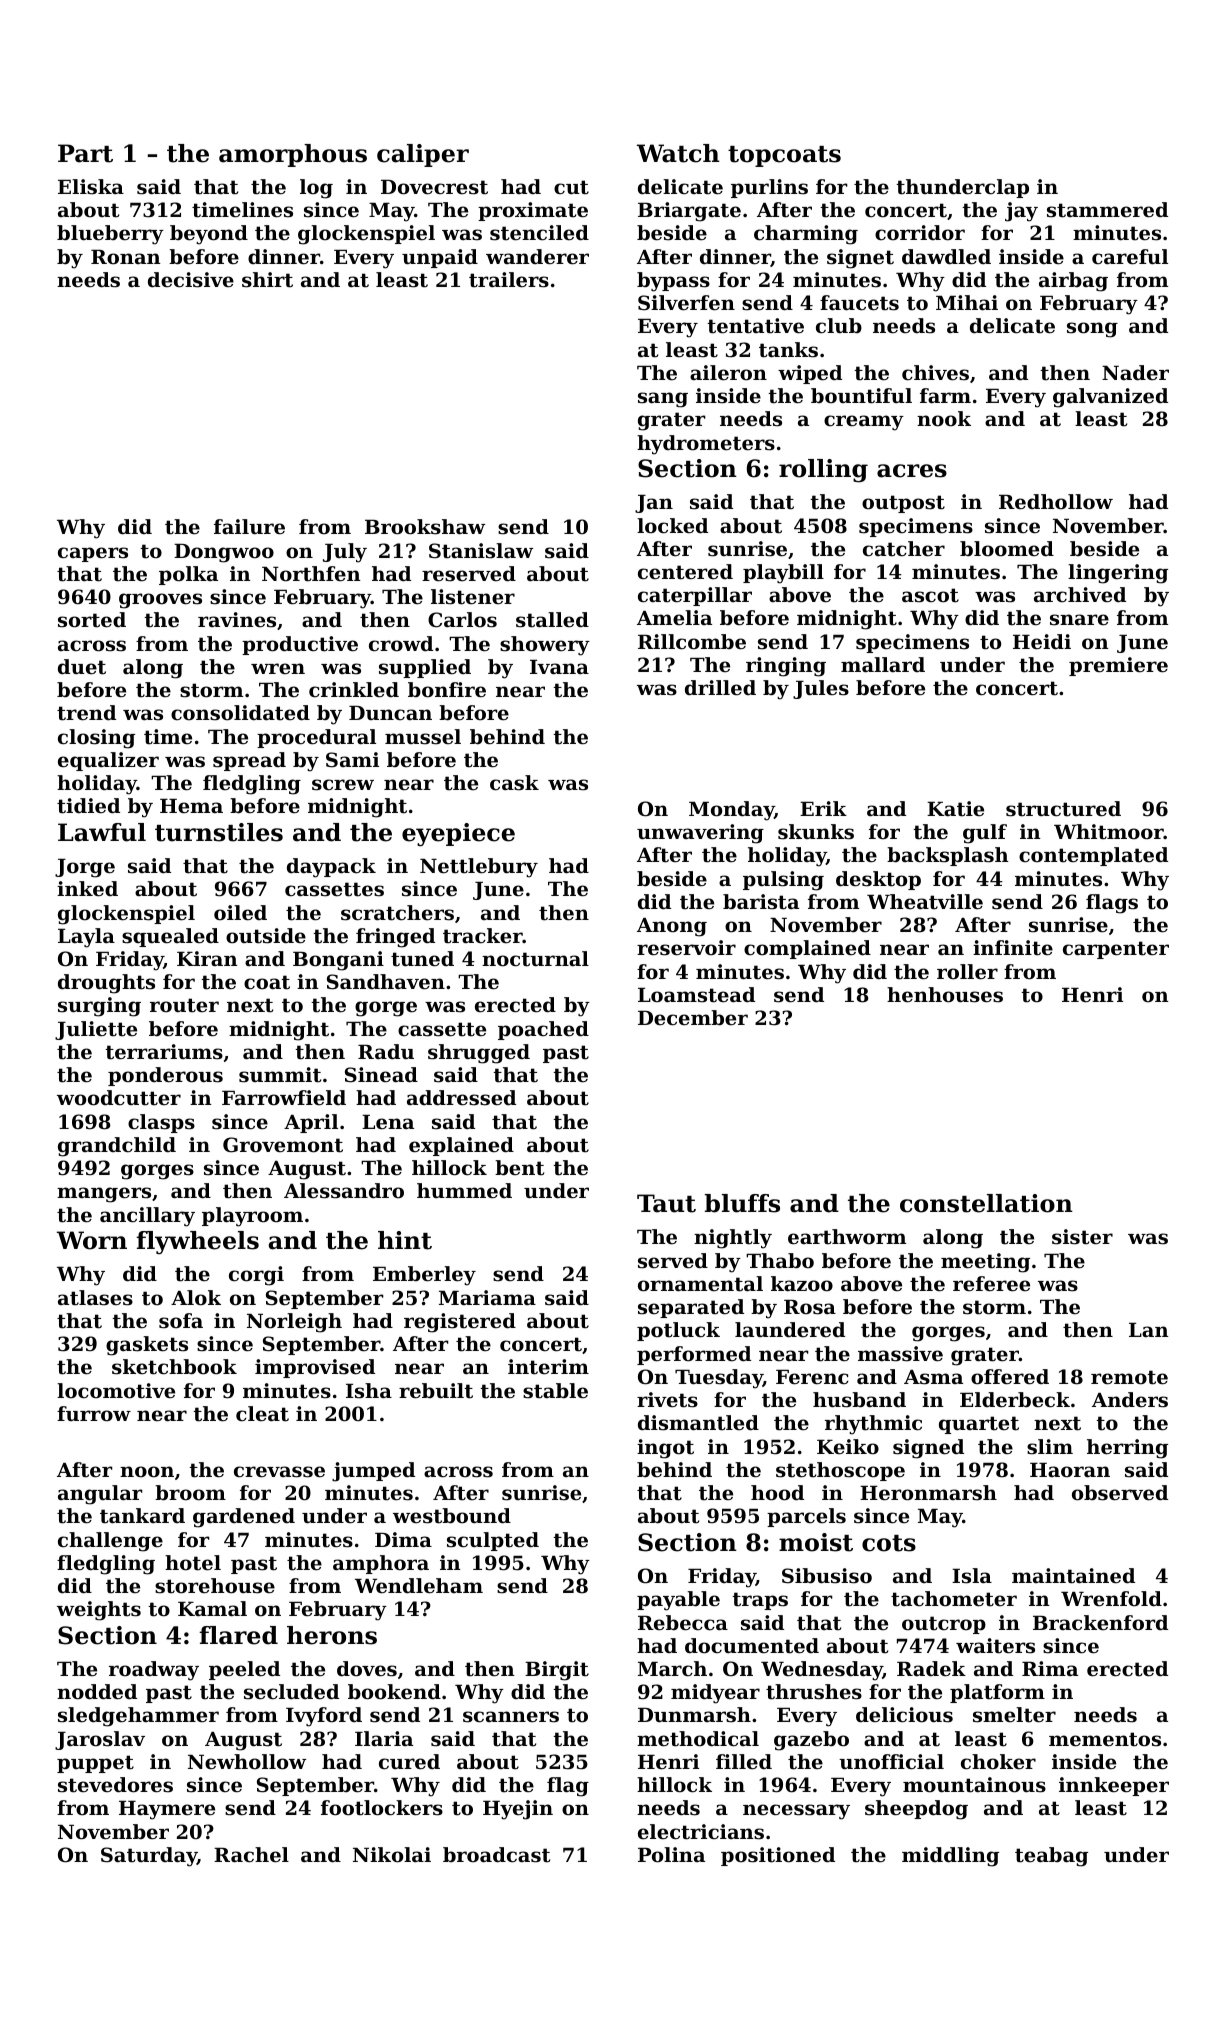  I want to click on aileron, so click(728, 373).
